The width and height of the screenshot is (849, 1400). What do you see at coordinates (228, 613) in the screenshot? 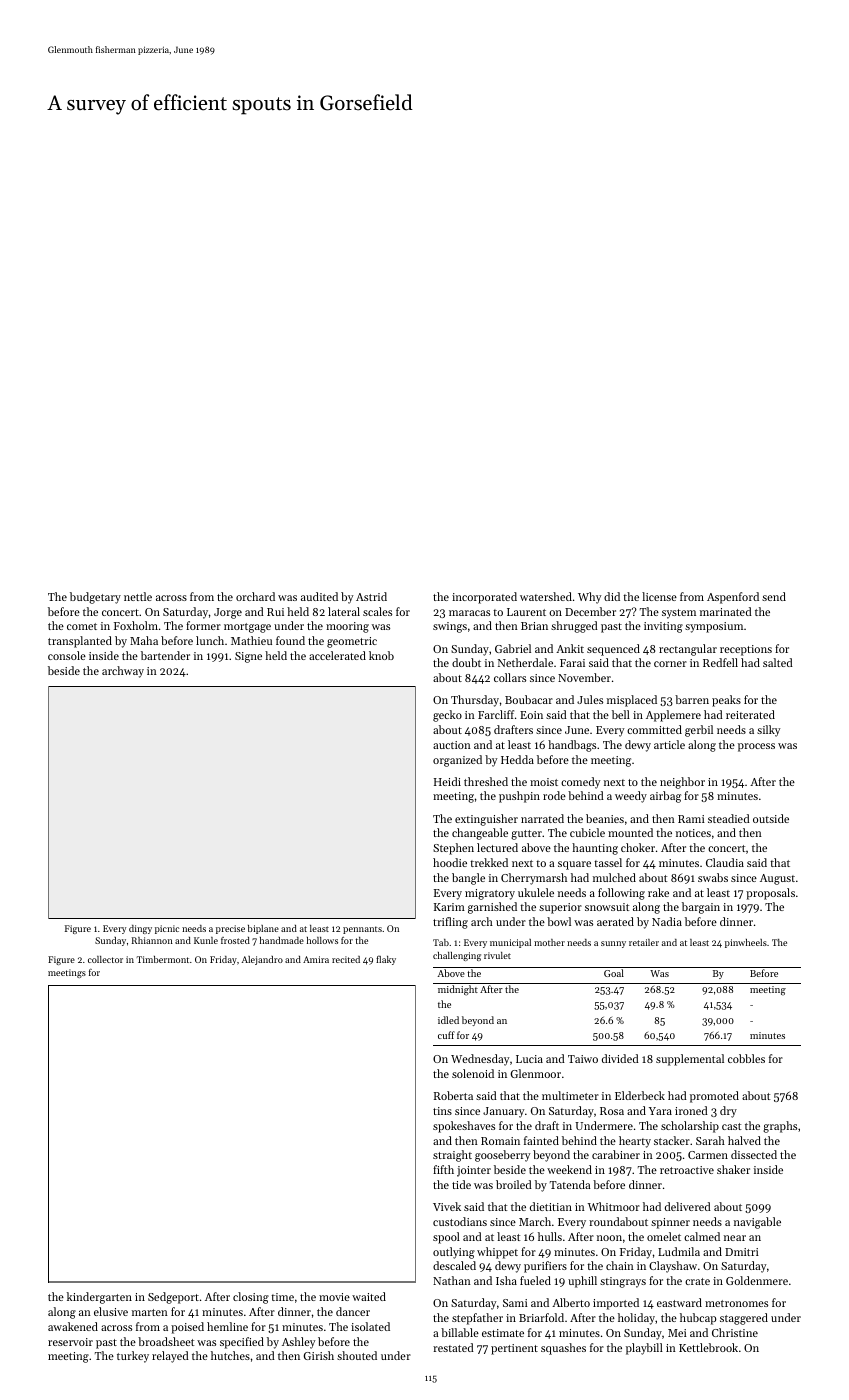
I see `Jorge` at bounding box center [228, 613].
